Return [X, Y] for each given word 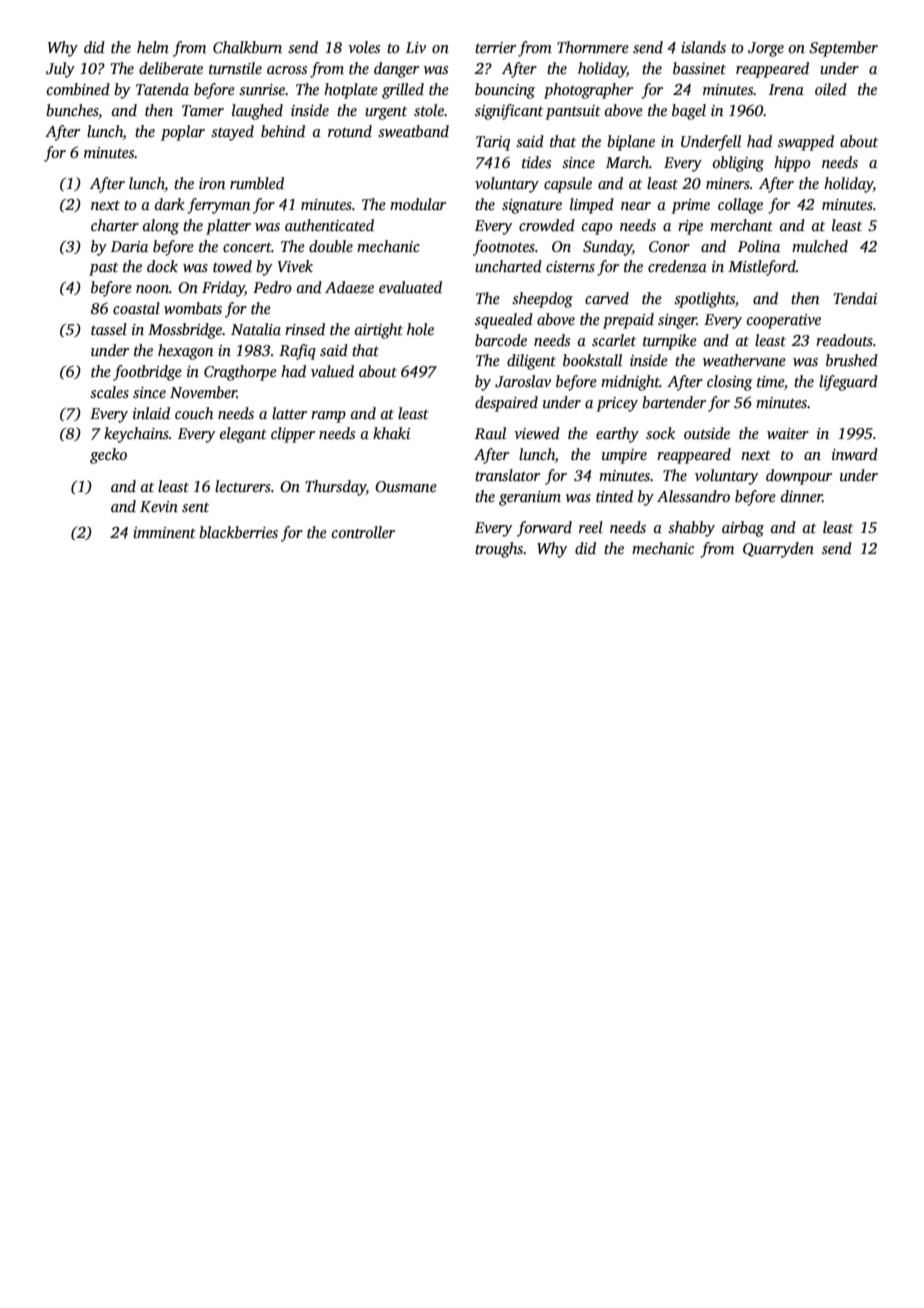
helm [153, 47]
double [331, 246]
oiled [831, 89]
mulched [820, 246]
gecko [108, 456]
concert [247, 247]
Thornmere [593, 47]
